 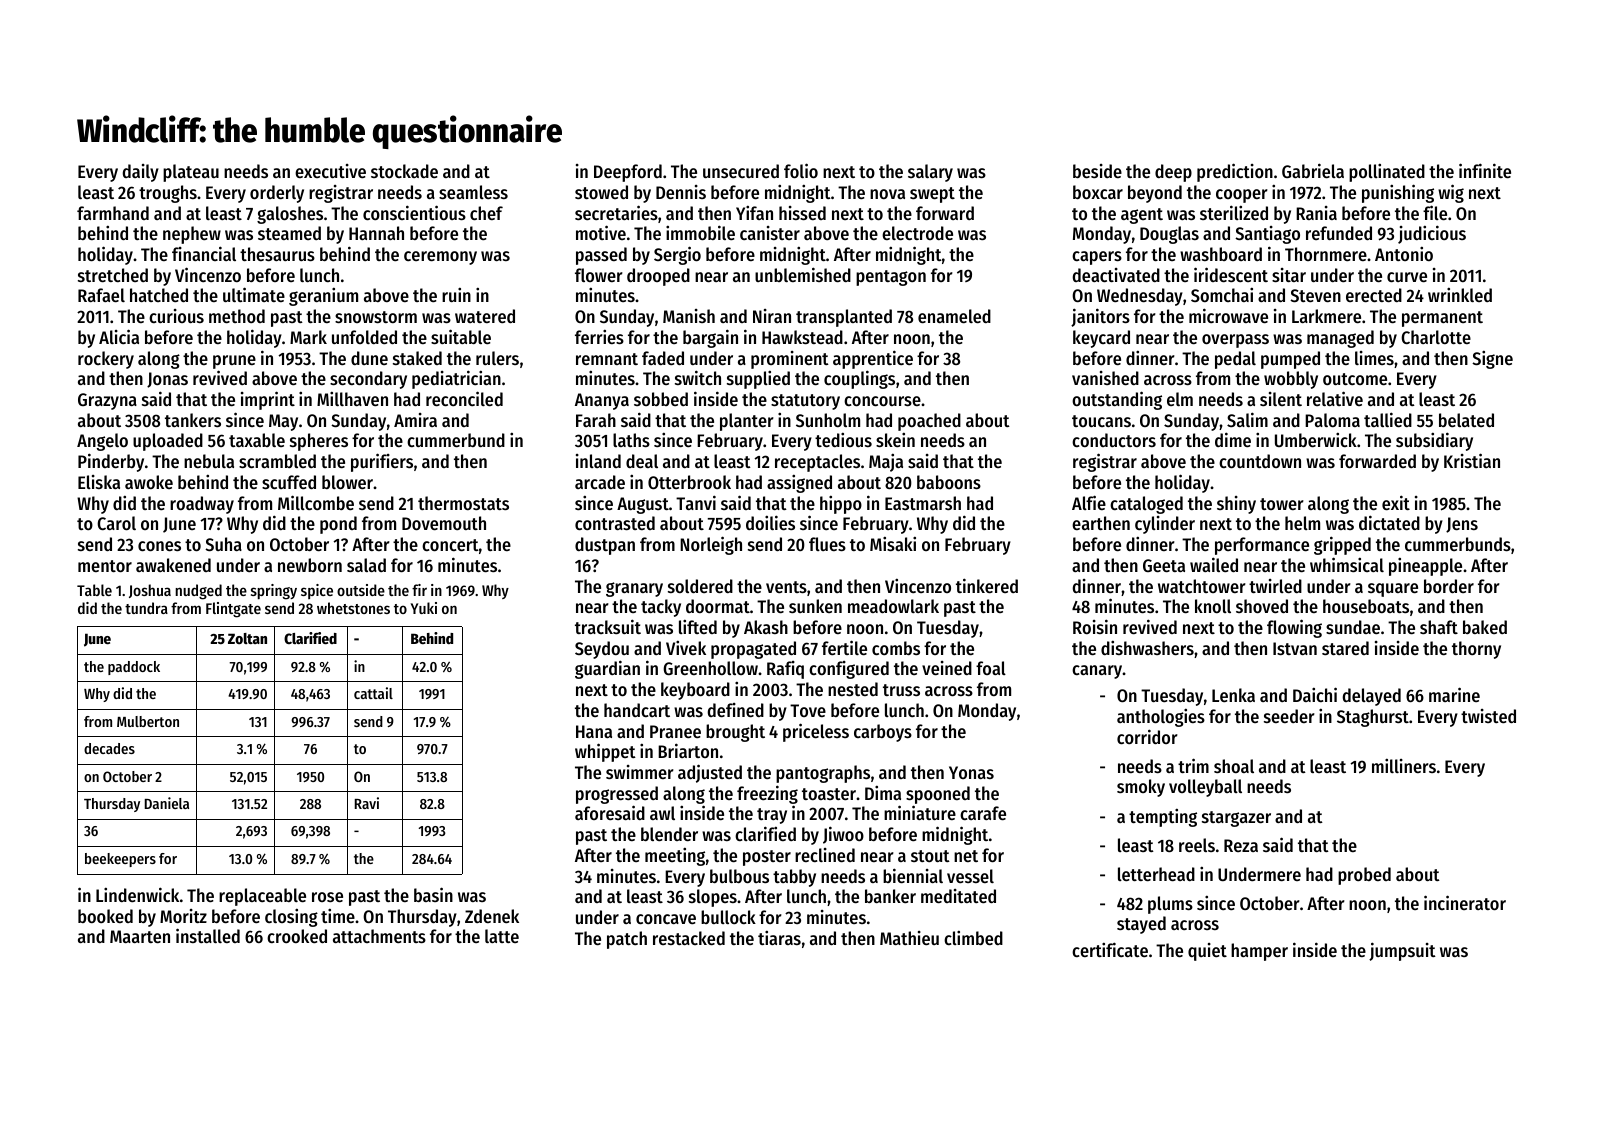 I want to click on veined, so click(x=947, y=668).
